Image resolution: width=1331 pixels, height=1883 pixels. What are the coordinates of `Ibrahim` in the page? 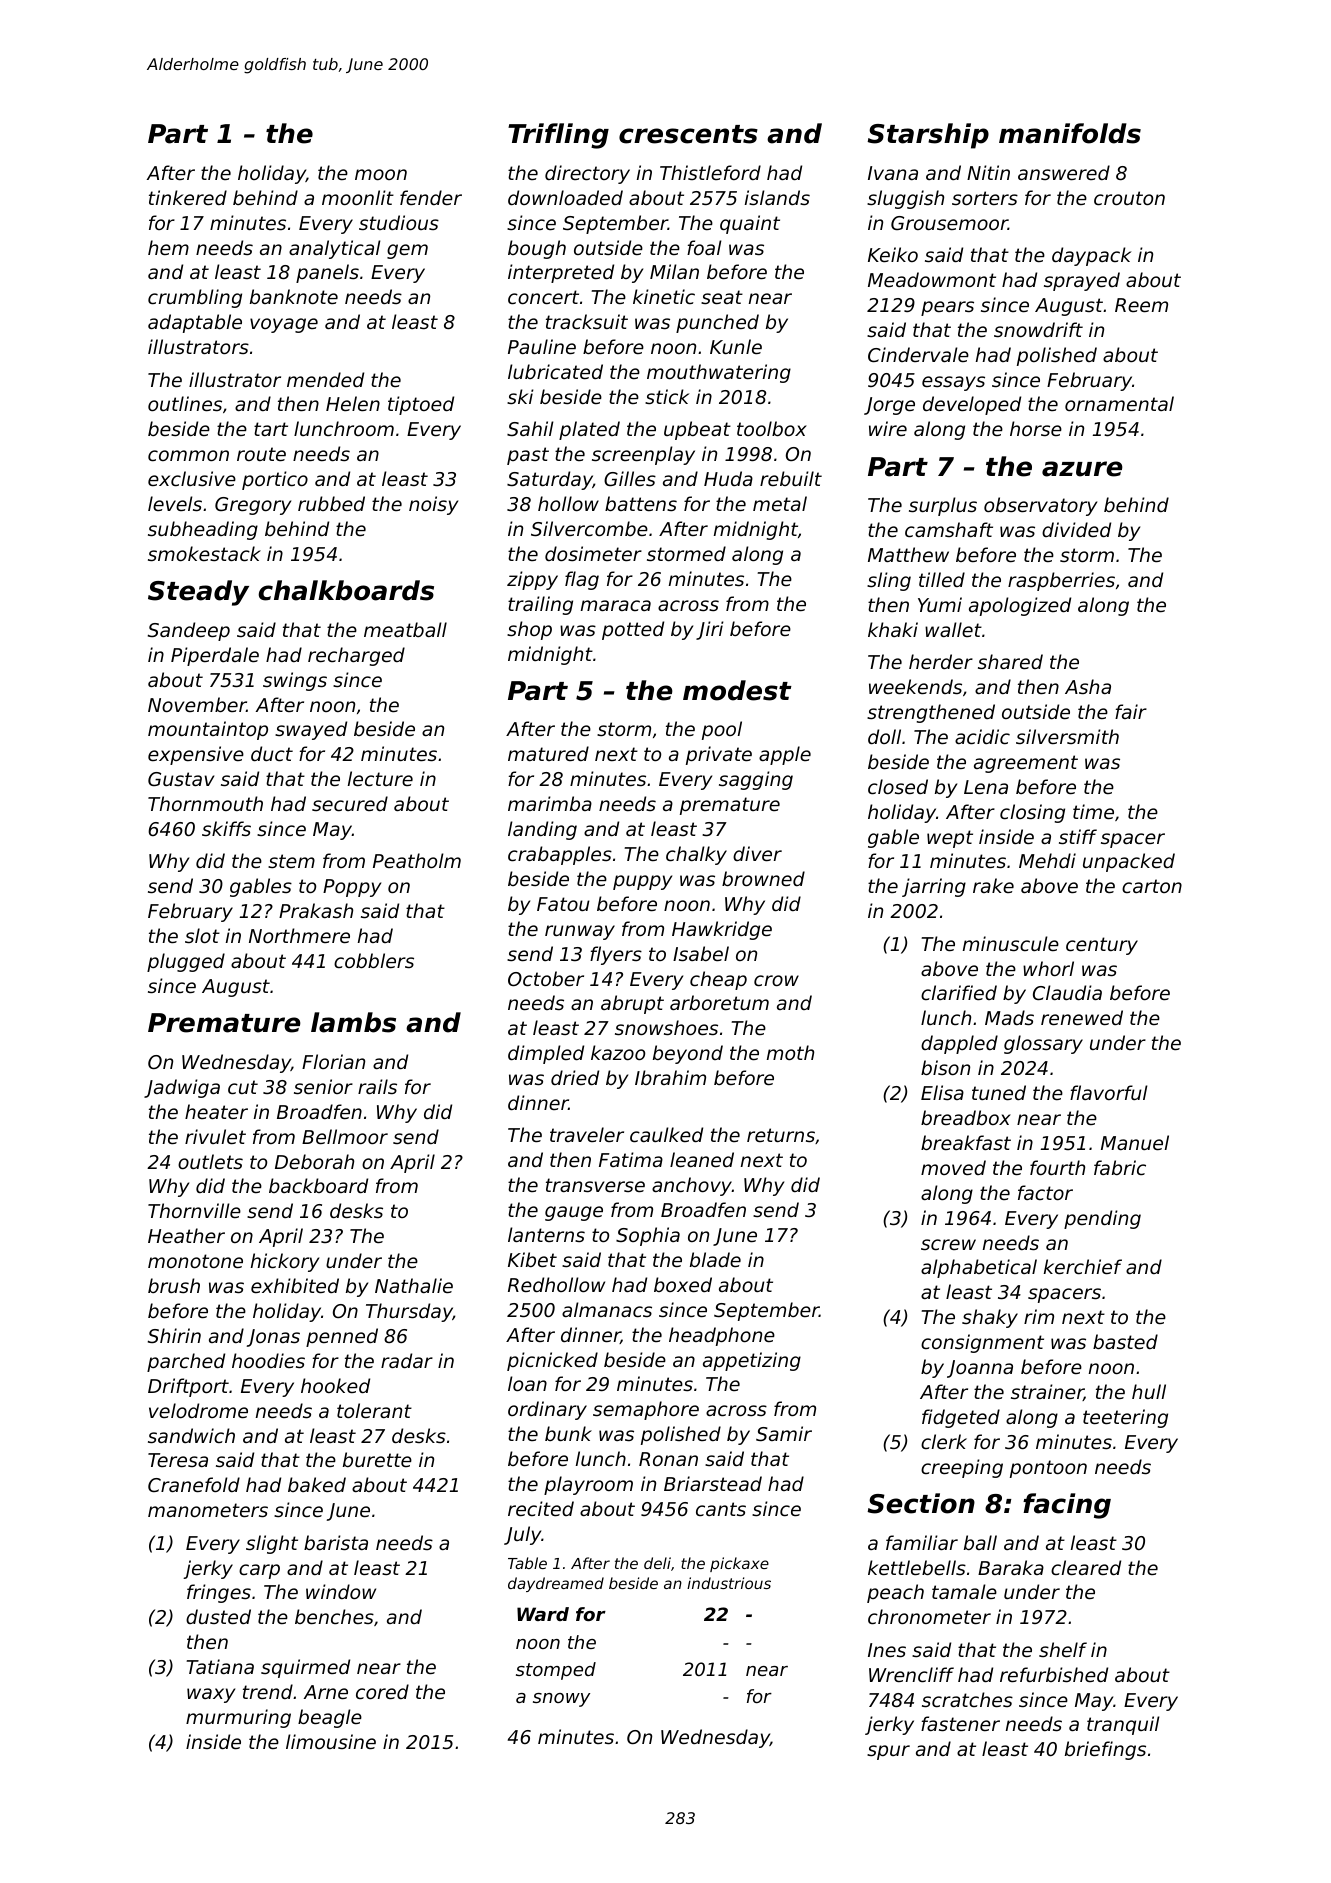 It's located at (670, 1077).
